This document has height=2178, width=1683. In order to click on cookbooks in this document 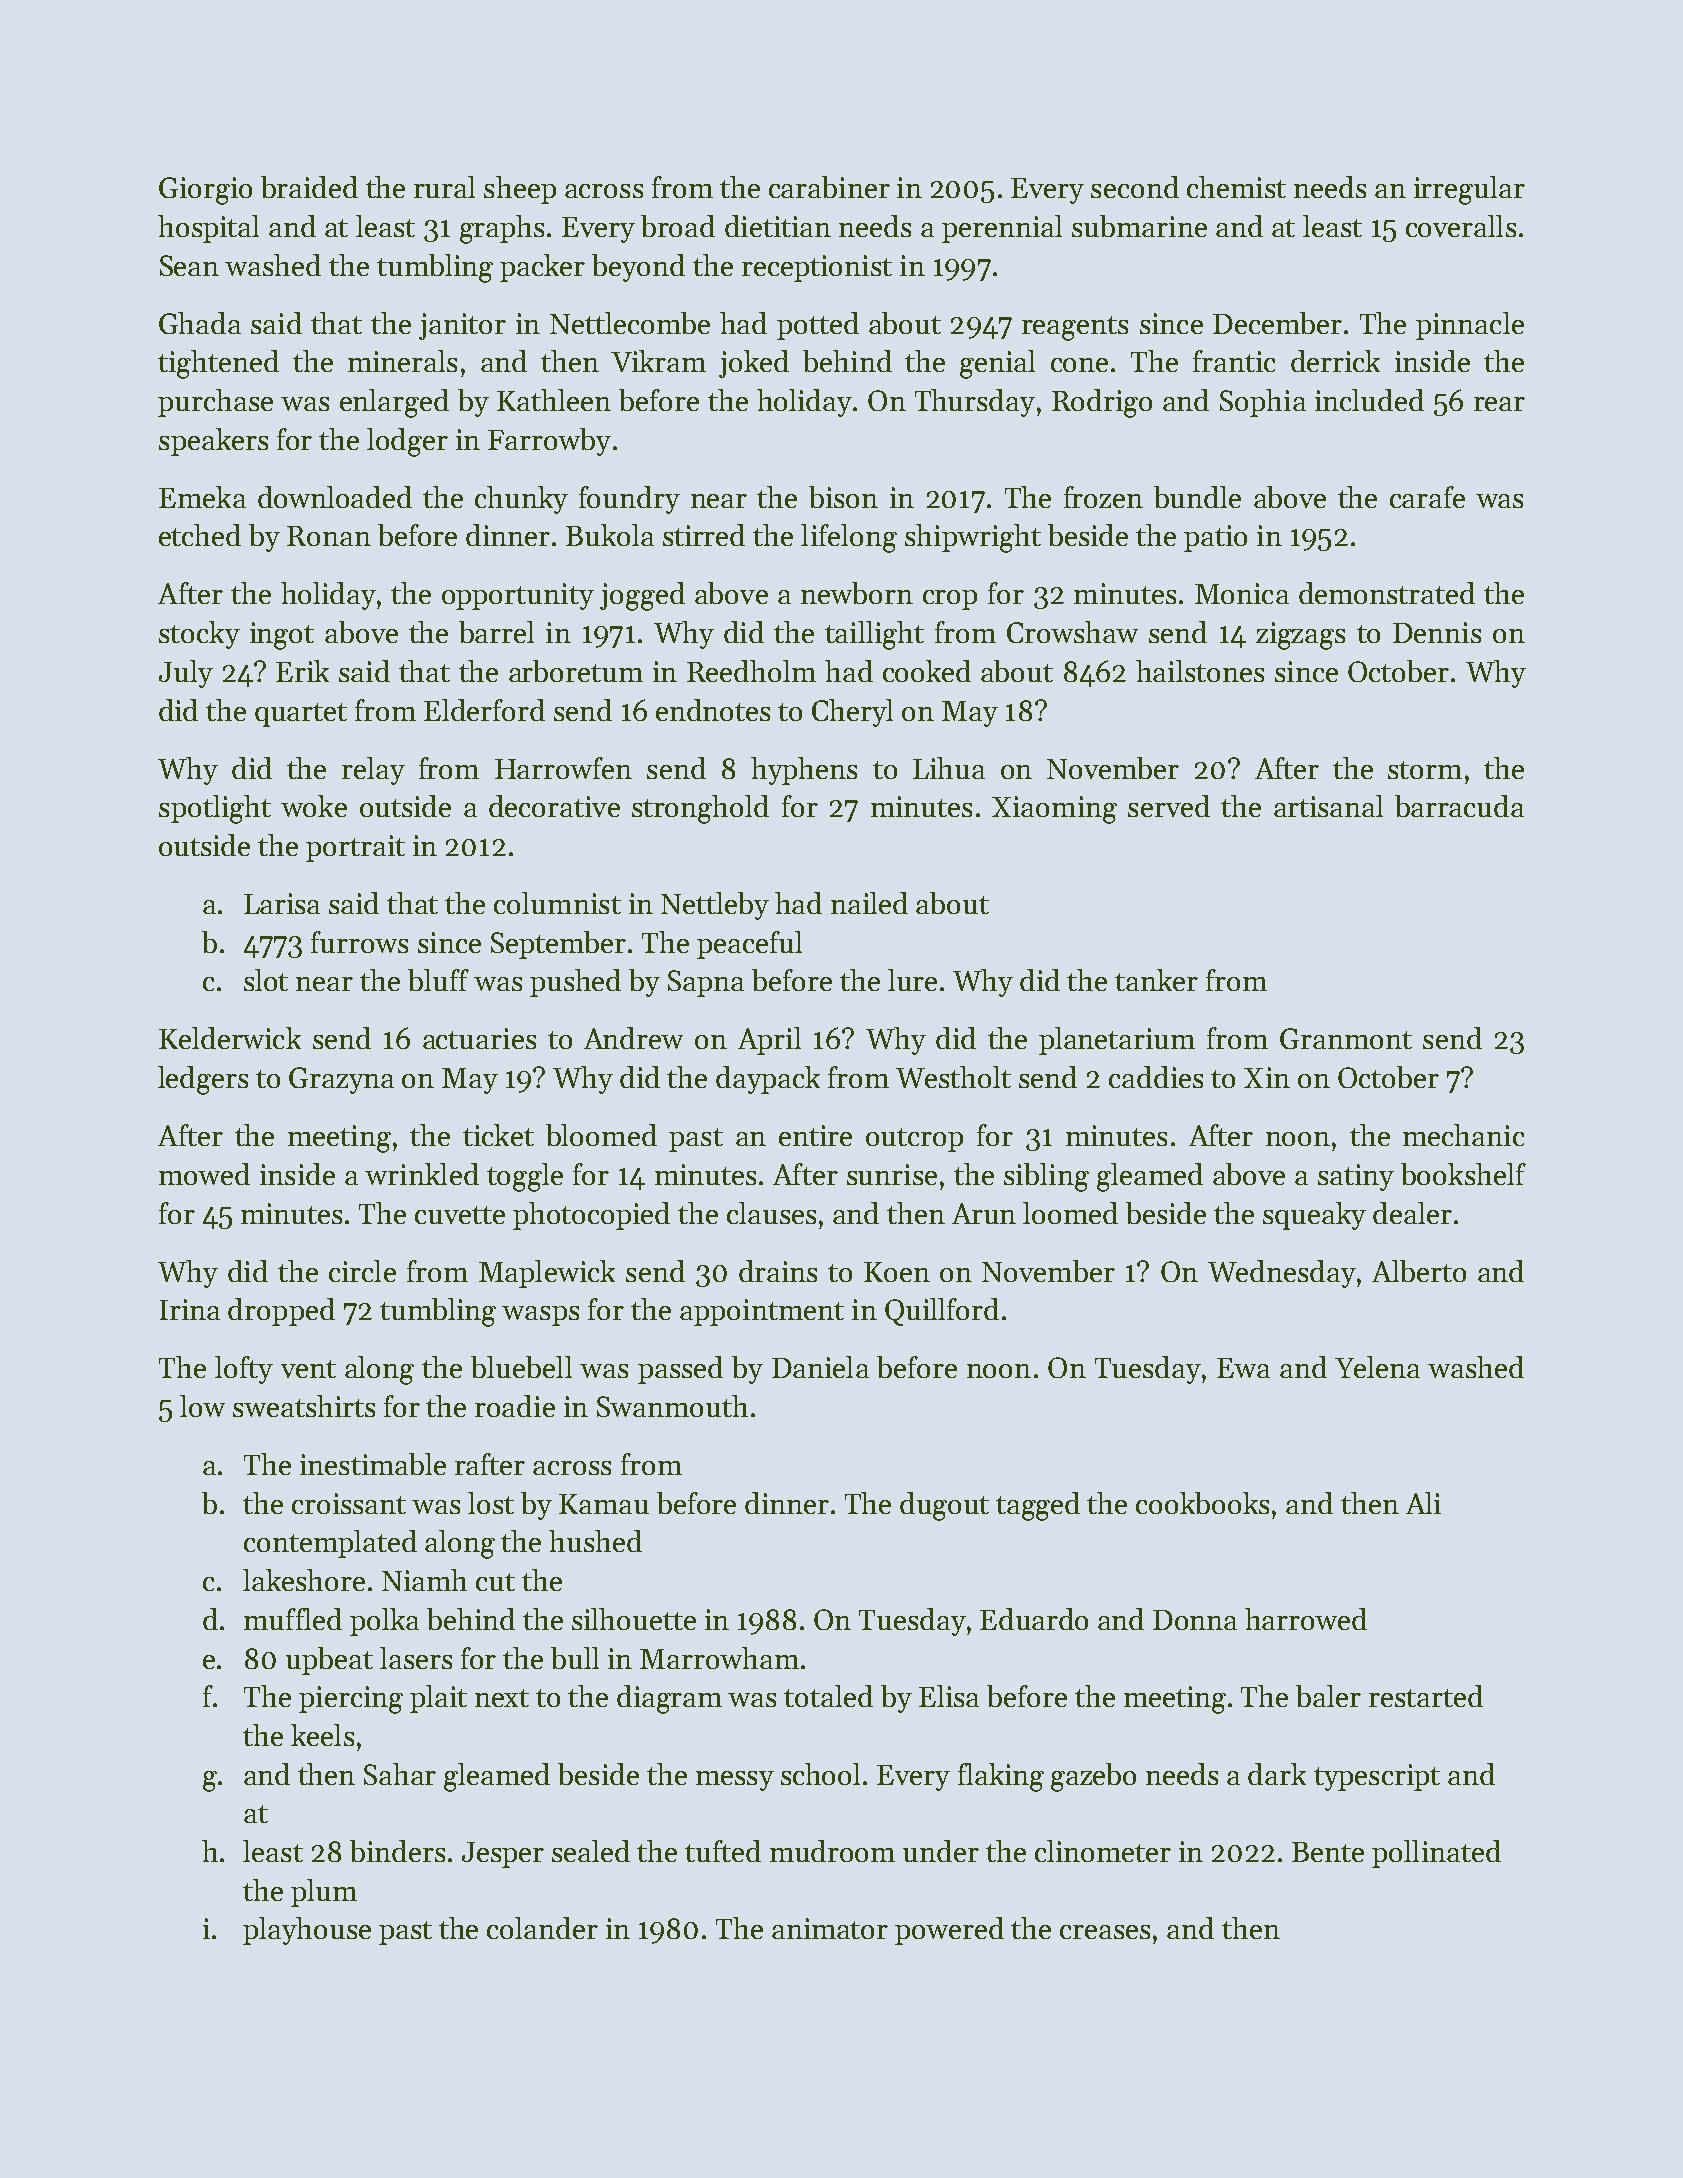, I will do `click(1202, 1503)`.
